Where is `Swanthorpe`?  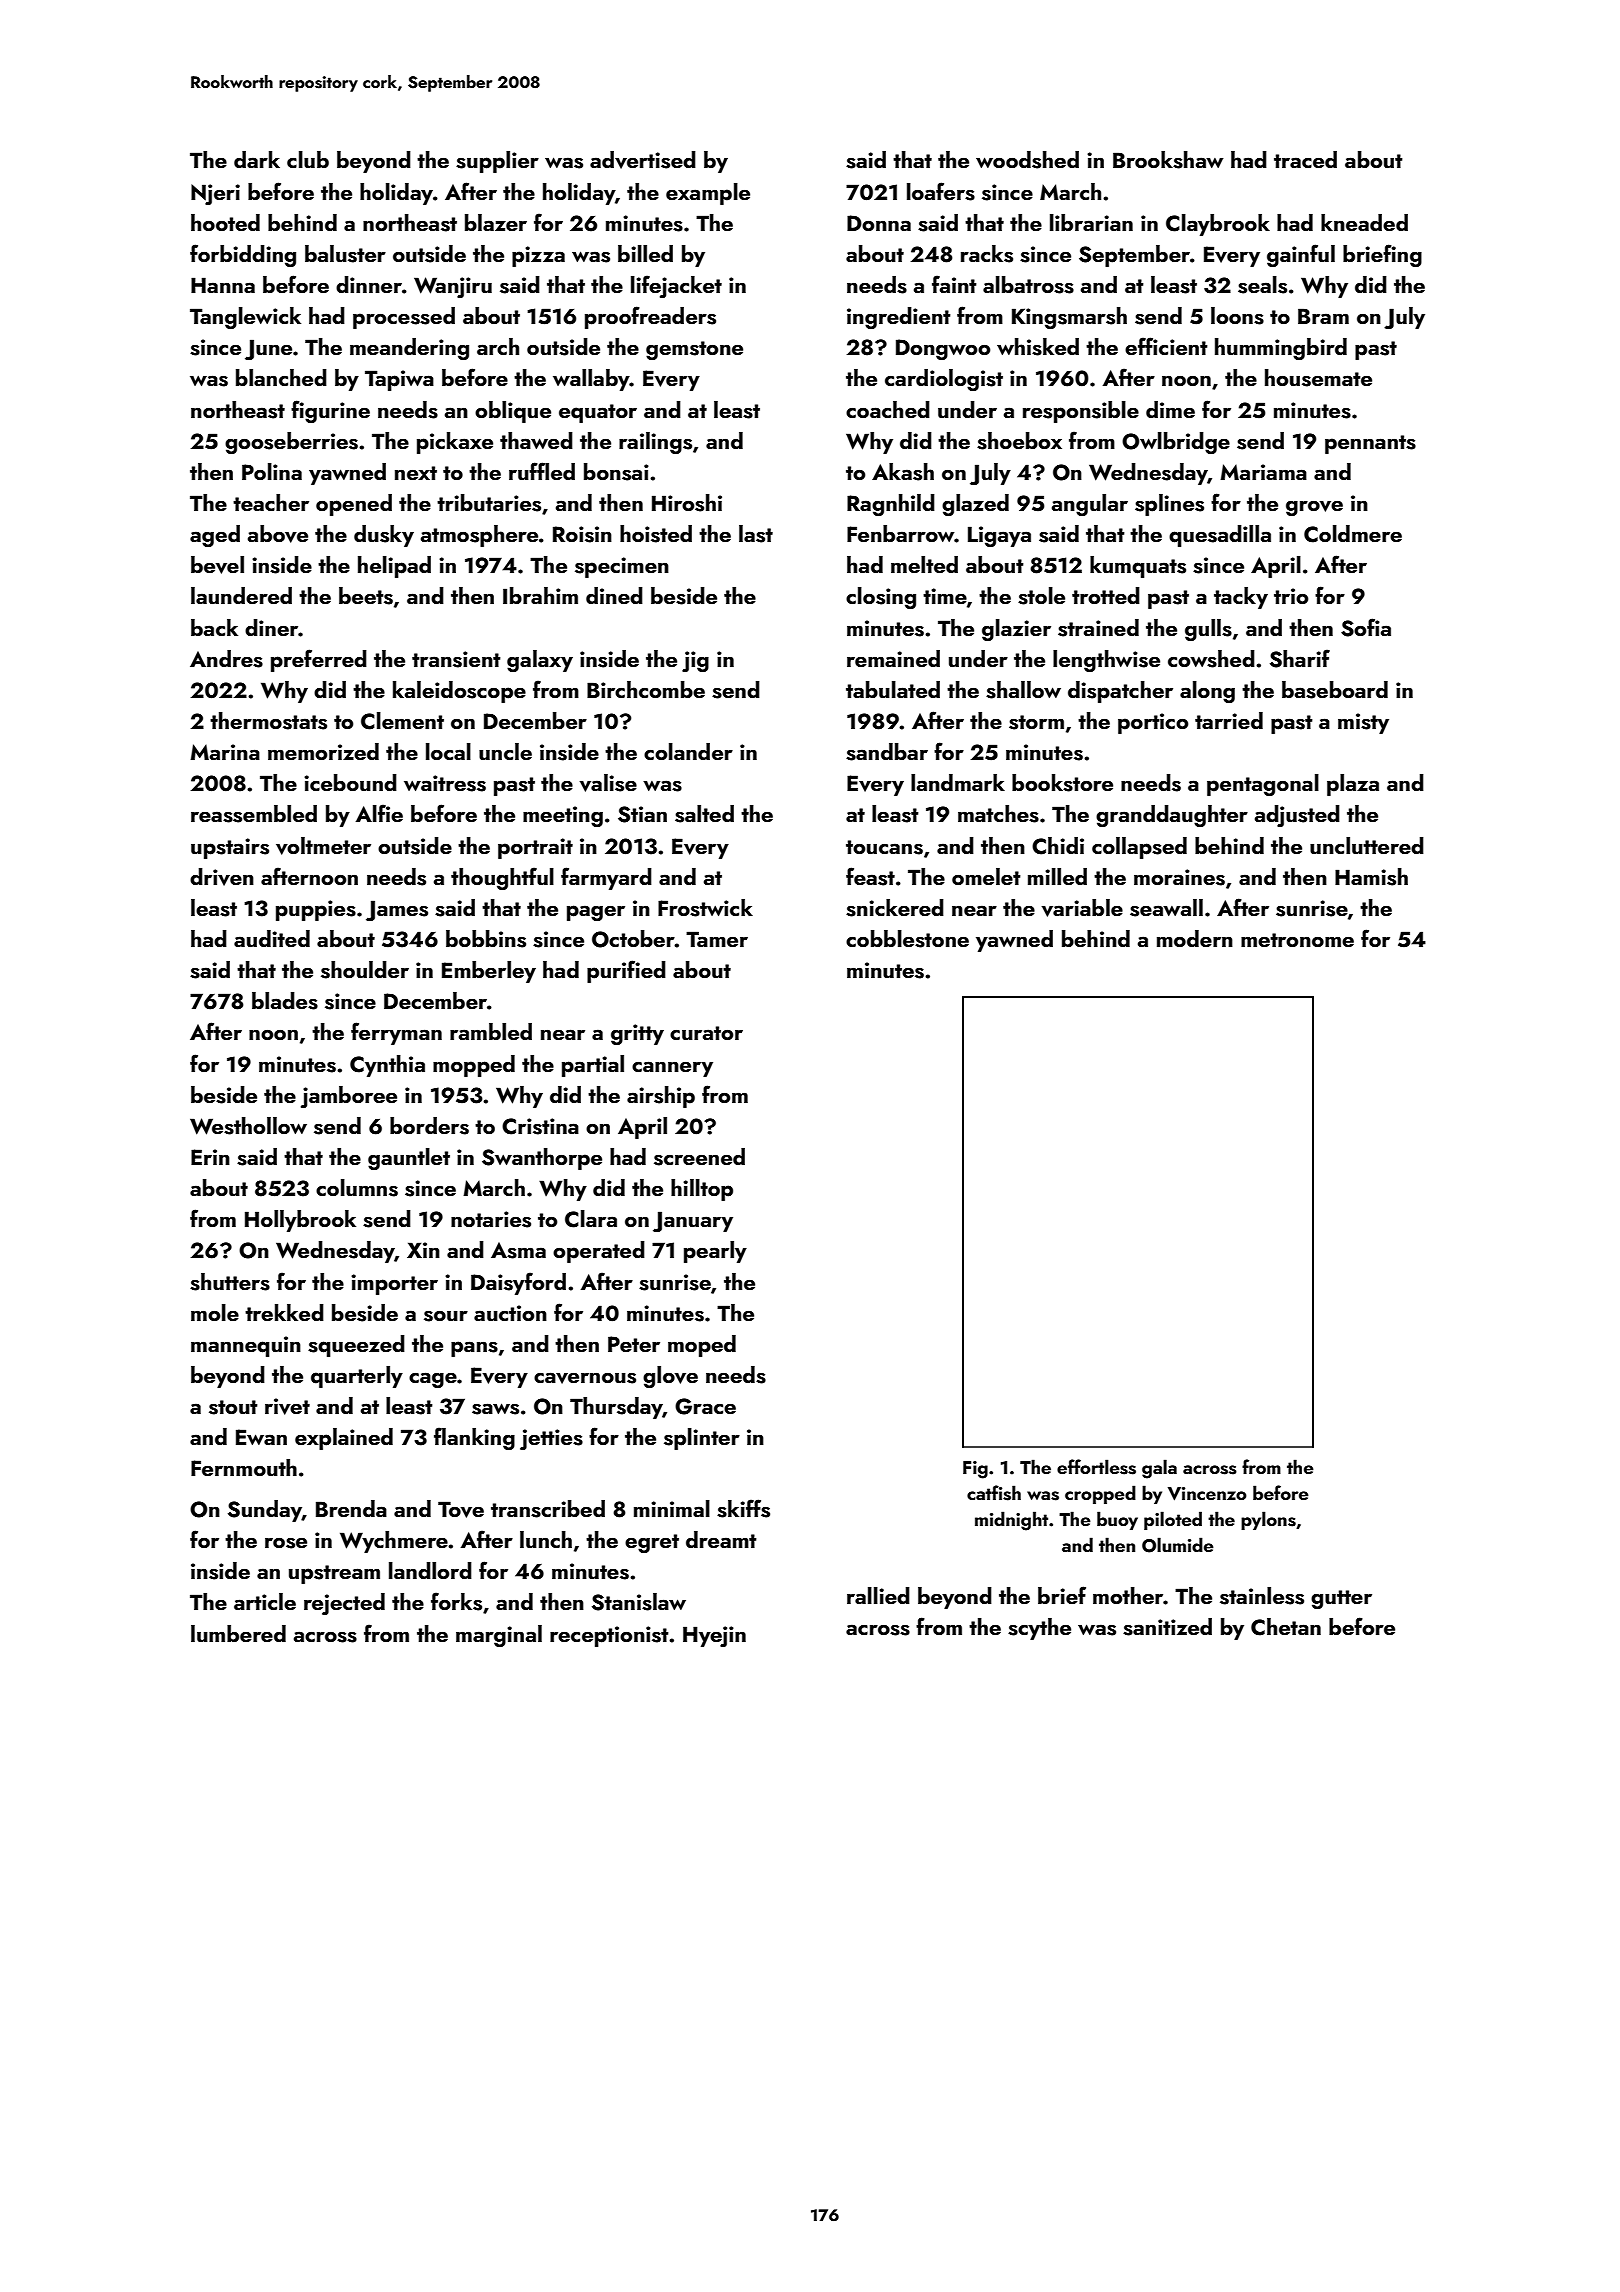
Swanthorpe is located at coordinates (542, 1159).
